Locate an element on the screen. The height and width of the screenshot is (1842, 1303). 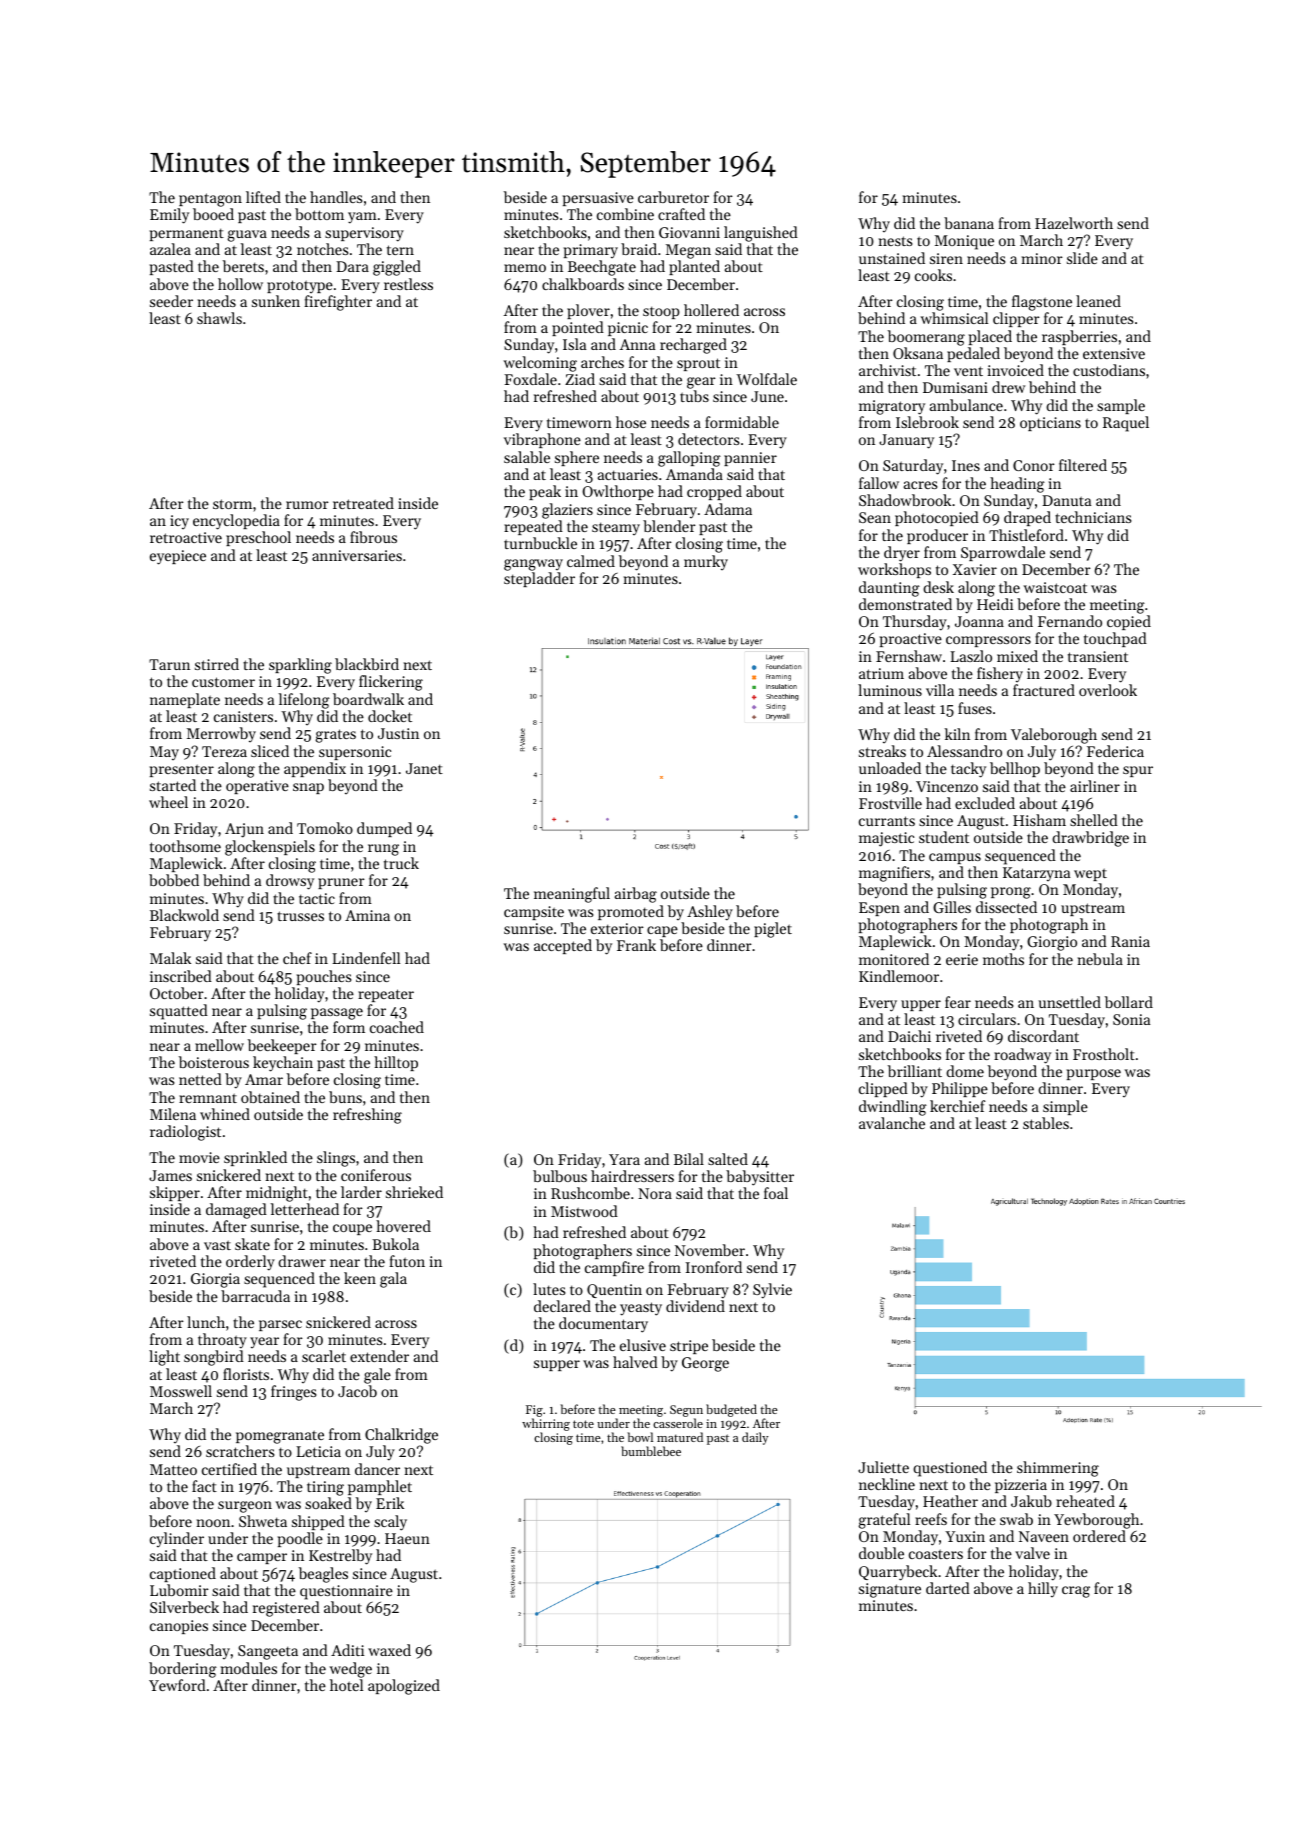
languished is located at coordinates (761, 234).
